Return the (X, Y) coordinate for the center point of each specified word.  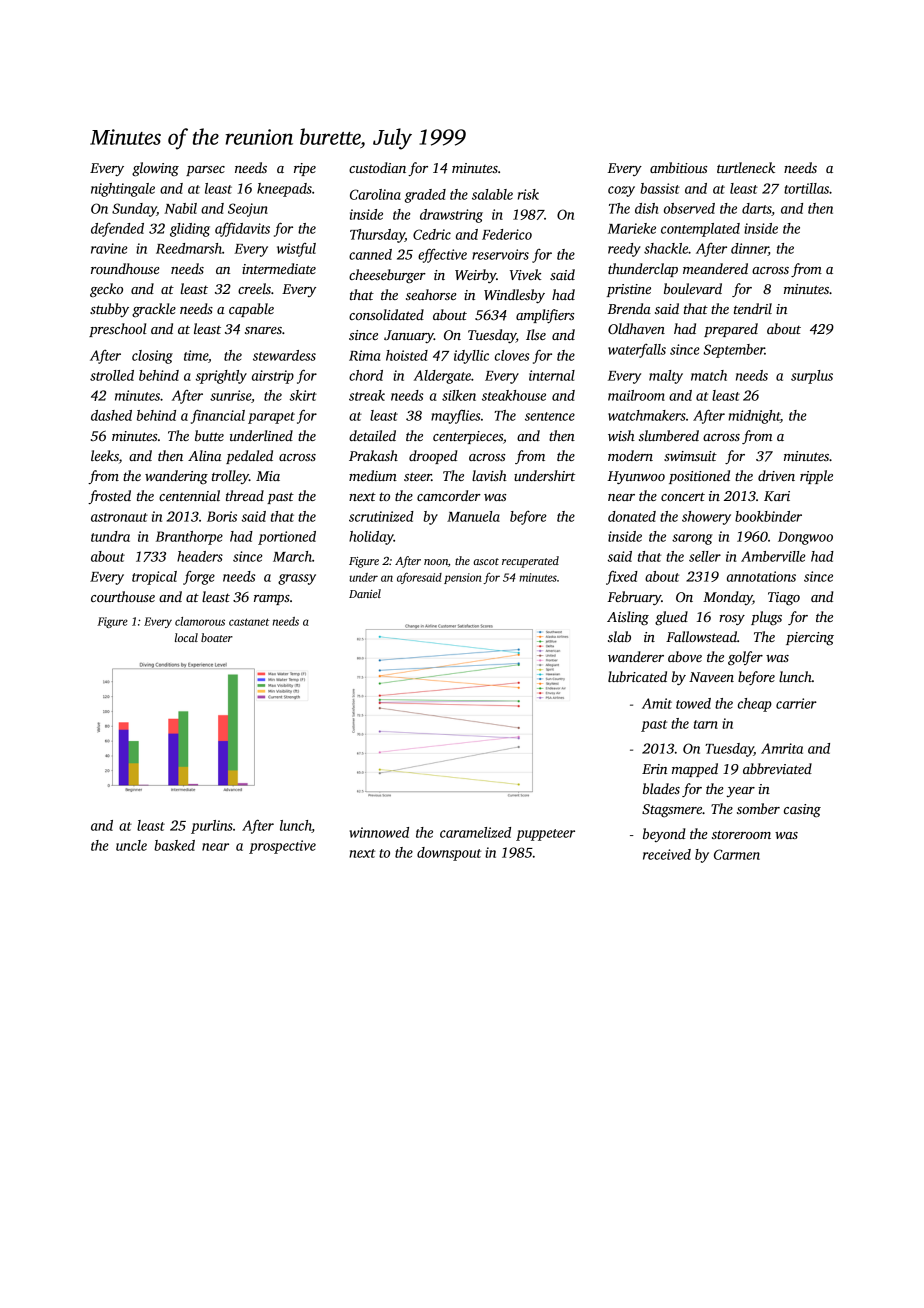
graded (425, 196)
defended (117, 230)
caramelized (475, 832)
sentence (550, 416)
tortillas (806, 188)
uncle (131, 845)
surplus (812, 377)
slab (619, 636)
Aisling (628, 618)
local (186, 637)
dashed (111, 415)
